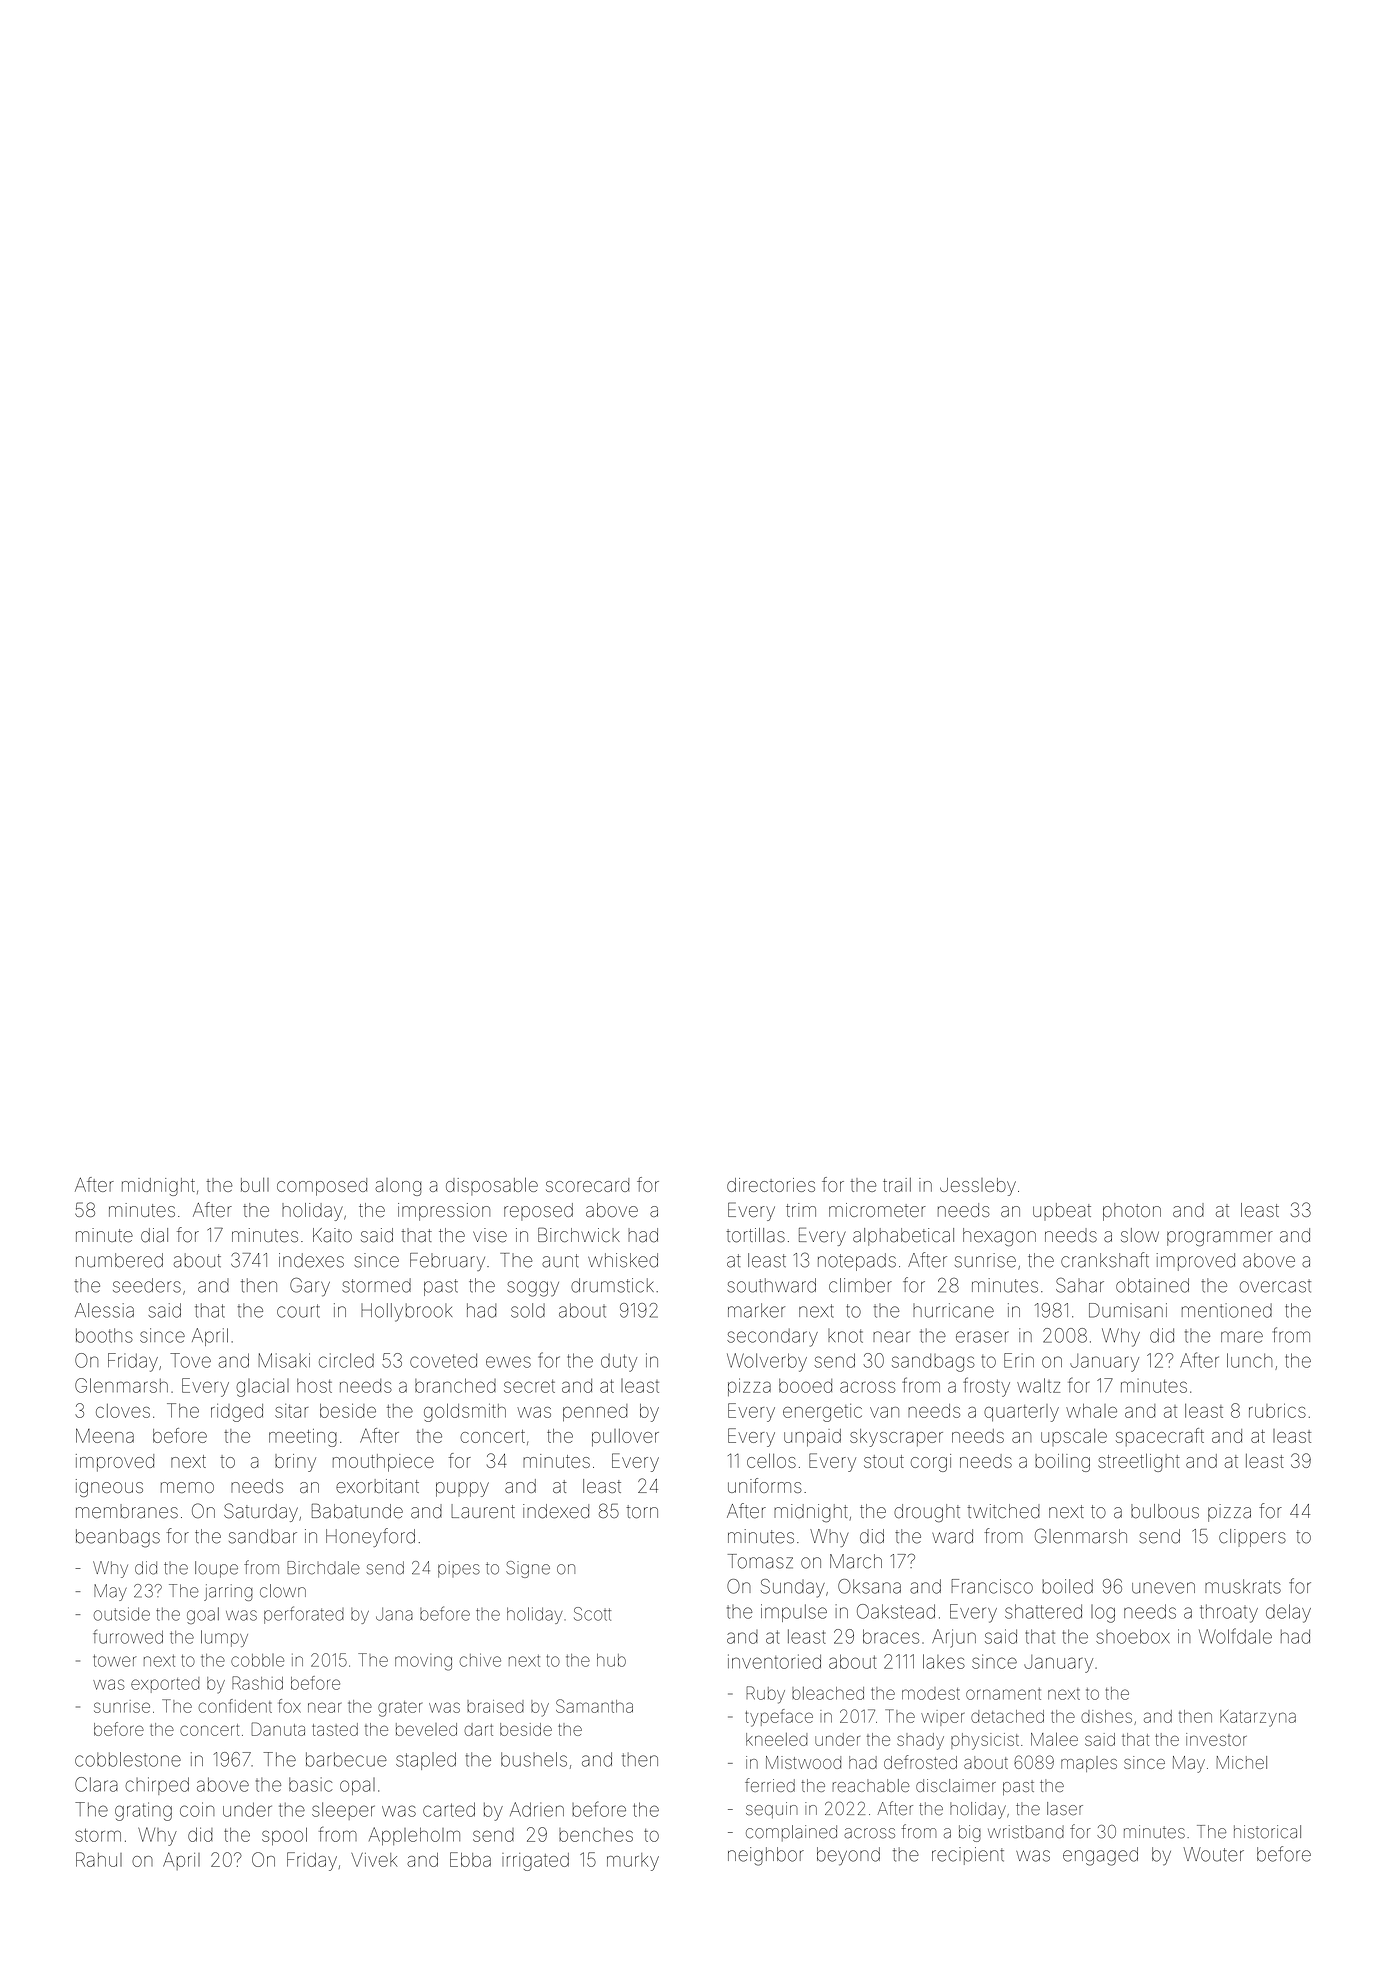  What do you see at coordinates (594, 1706) in the screenshot?
I see `Samantha` at bounding box center [594, 1706].
